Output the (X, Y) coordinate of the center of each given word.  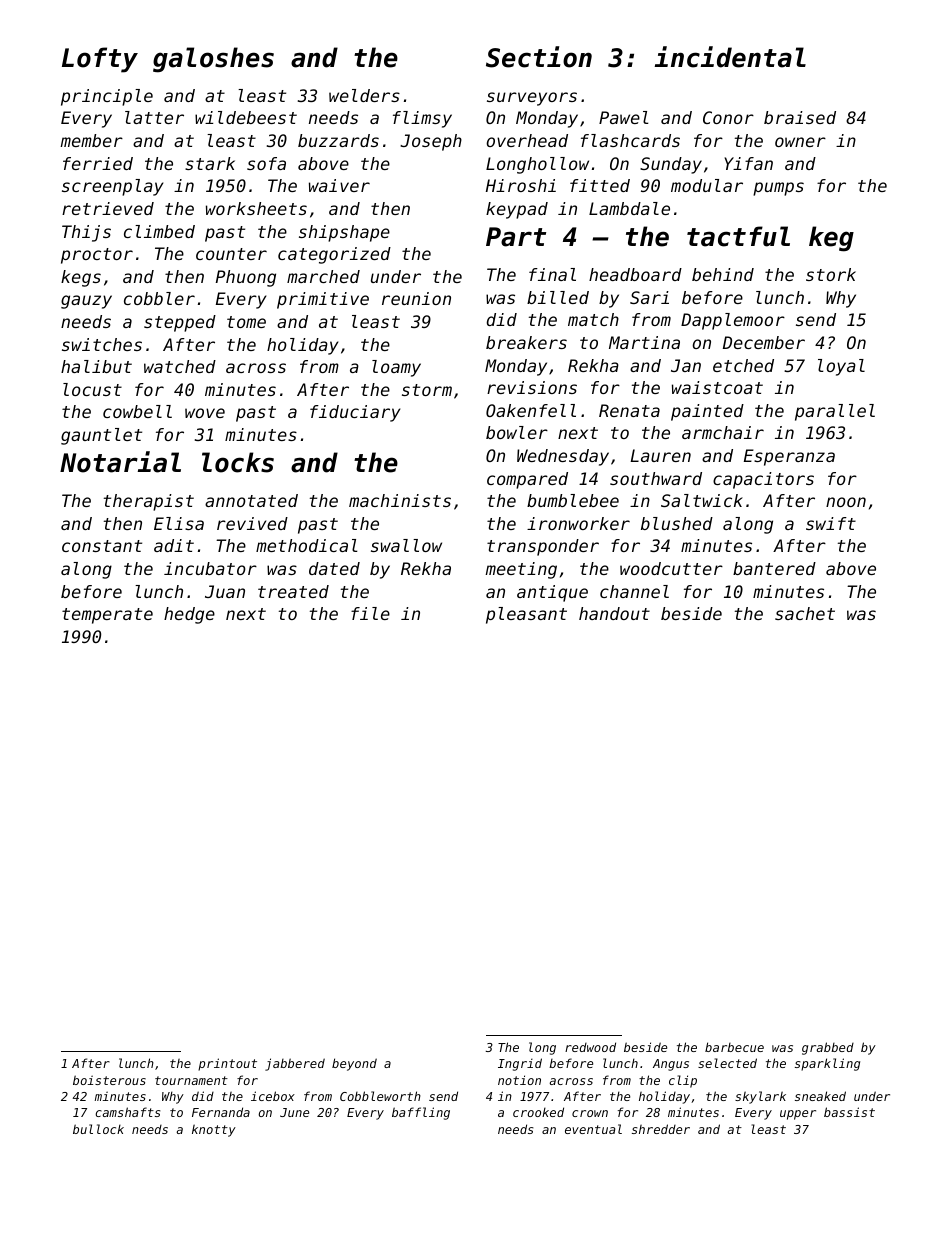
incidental (730, 57)
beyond (354, 1064)
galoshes (213, 60)
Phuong (246, 278)
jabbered (295, 1064)
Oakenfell (531, 410)
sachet (805, 613)
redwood (590, 1047)
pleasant (526, 615)
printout (227, 1064)
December (764, 342)
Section (539, 57)
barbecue (734, 1047)
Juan (225, 591)
